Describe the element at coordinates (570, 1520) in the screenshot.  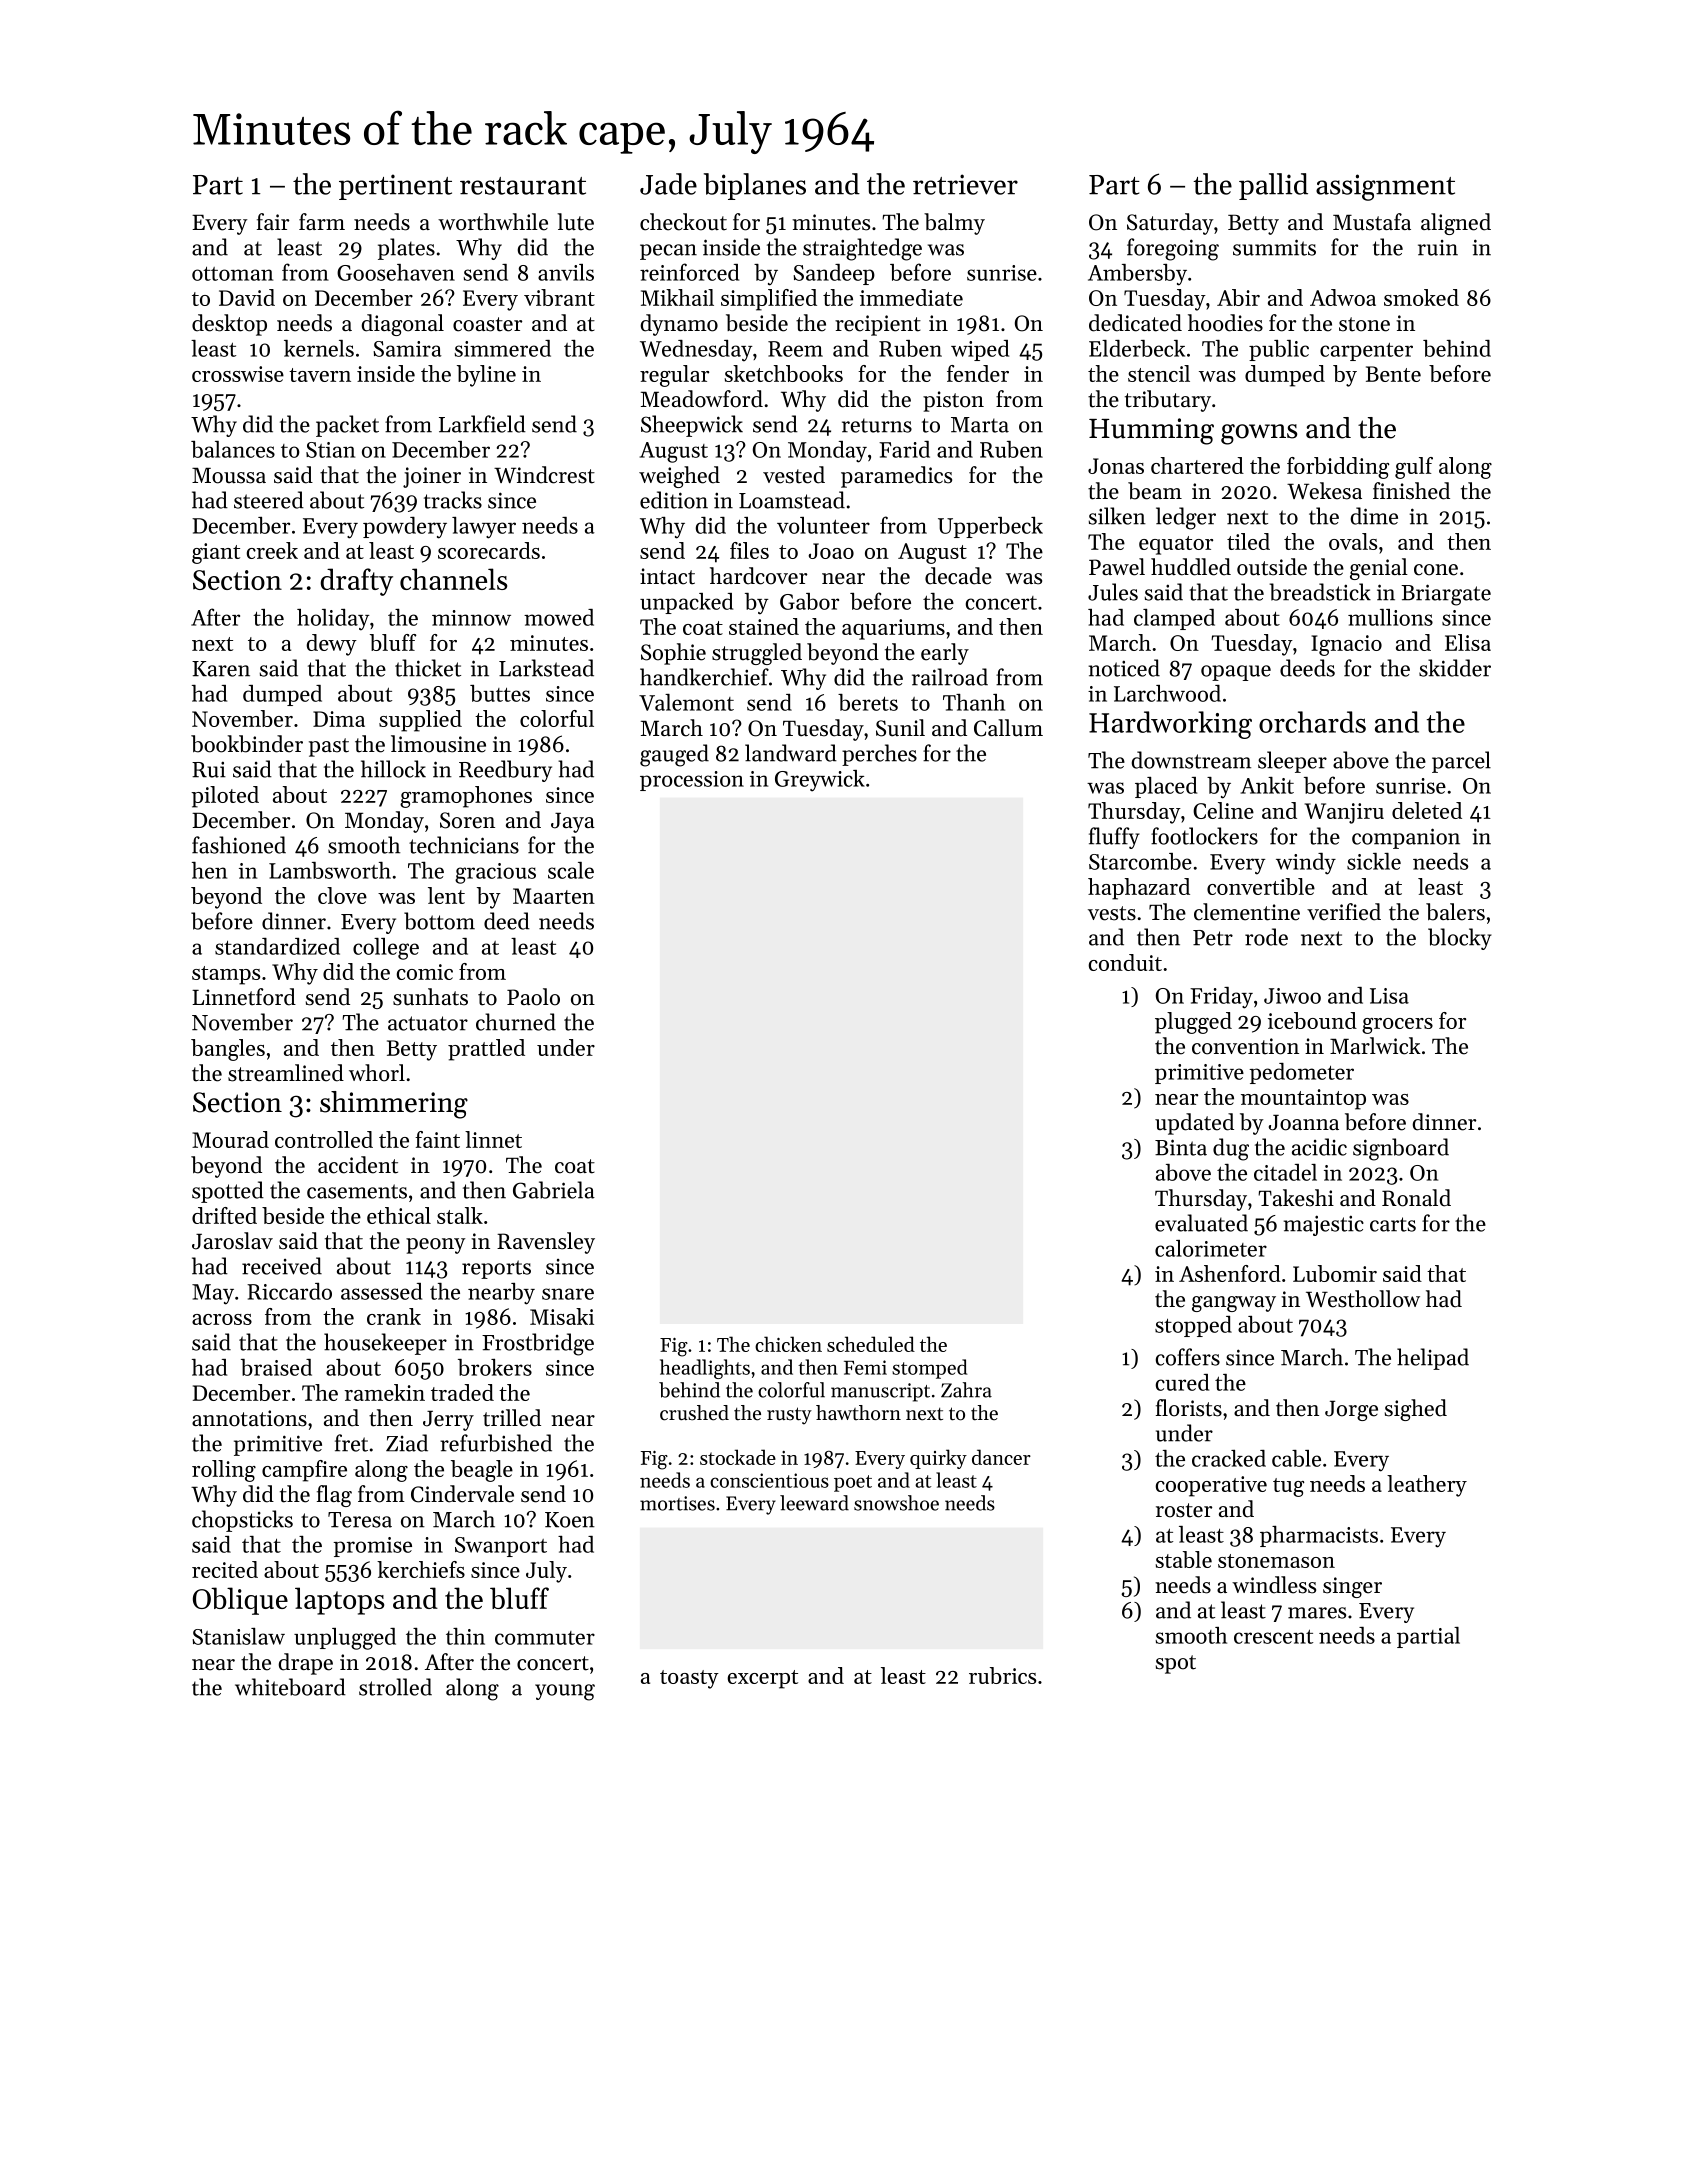
I see `Koen` at that location.
